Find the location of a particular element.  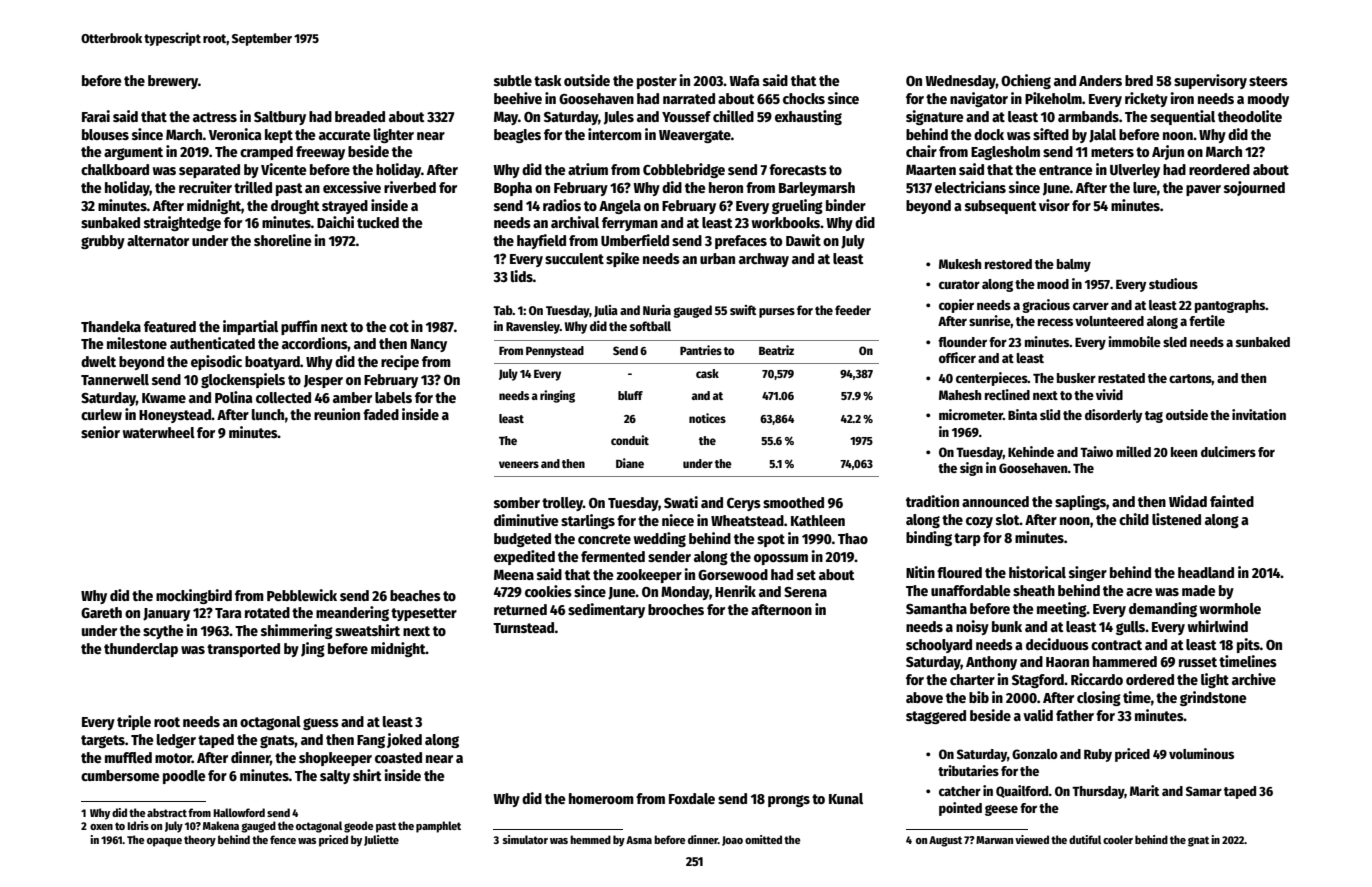

Wednesday is located at coordinates (960, 82).
